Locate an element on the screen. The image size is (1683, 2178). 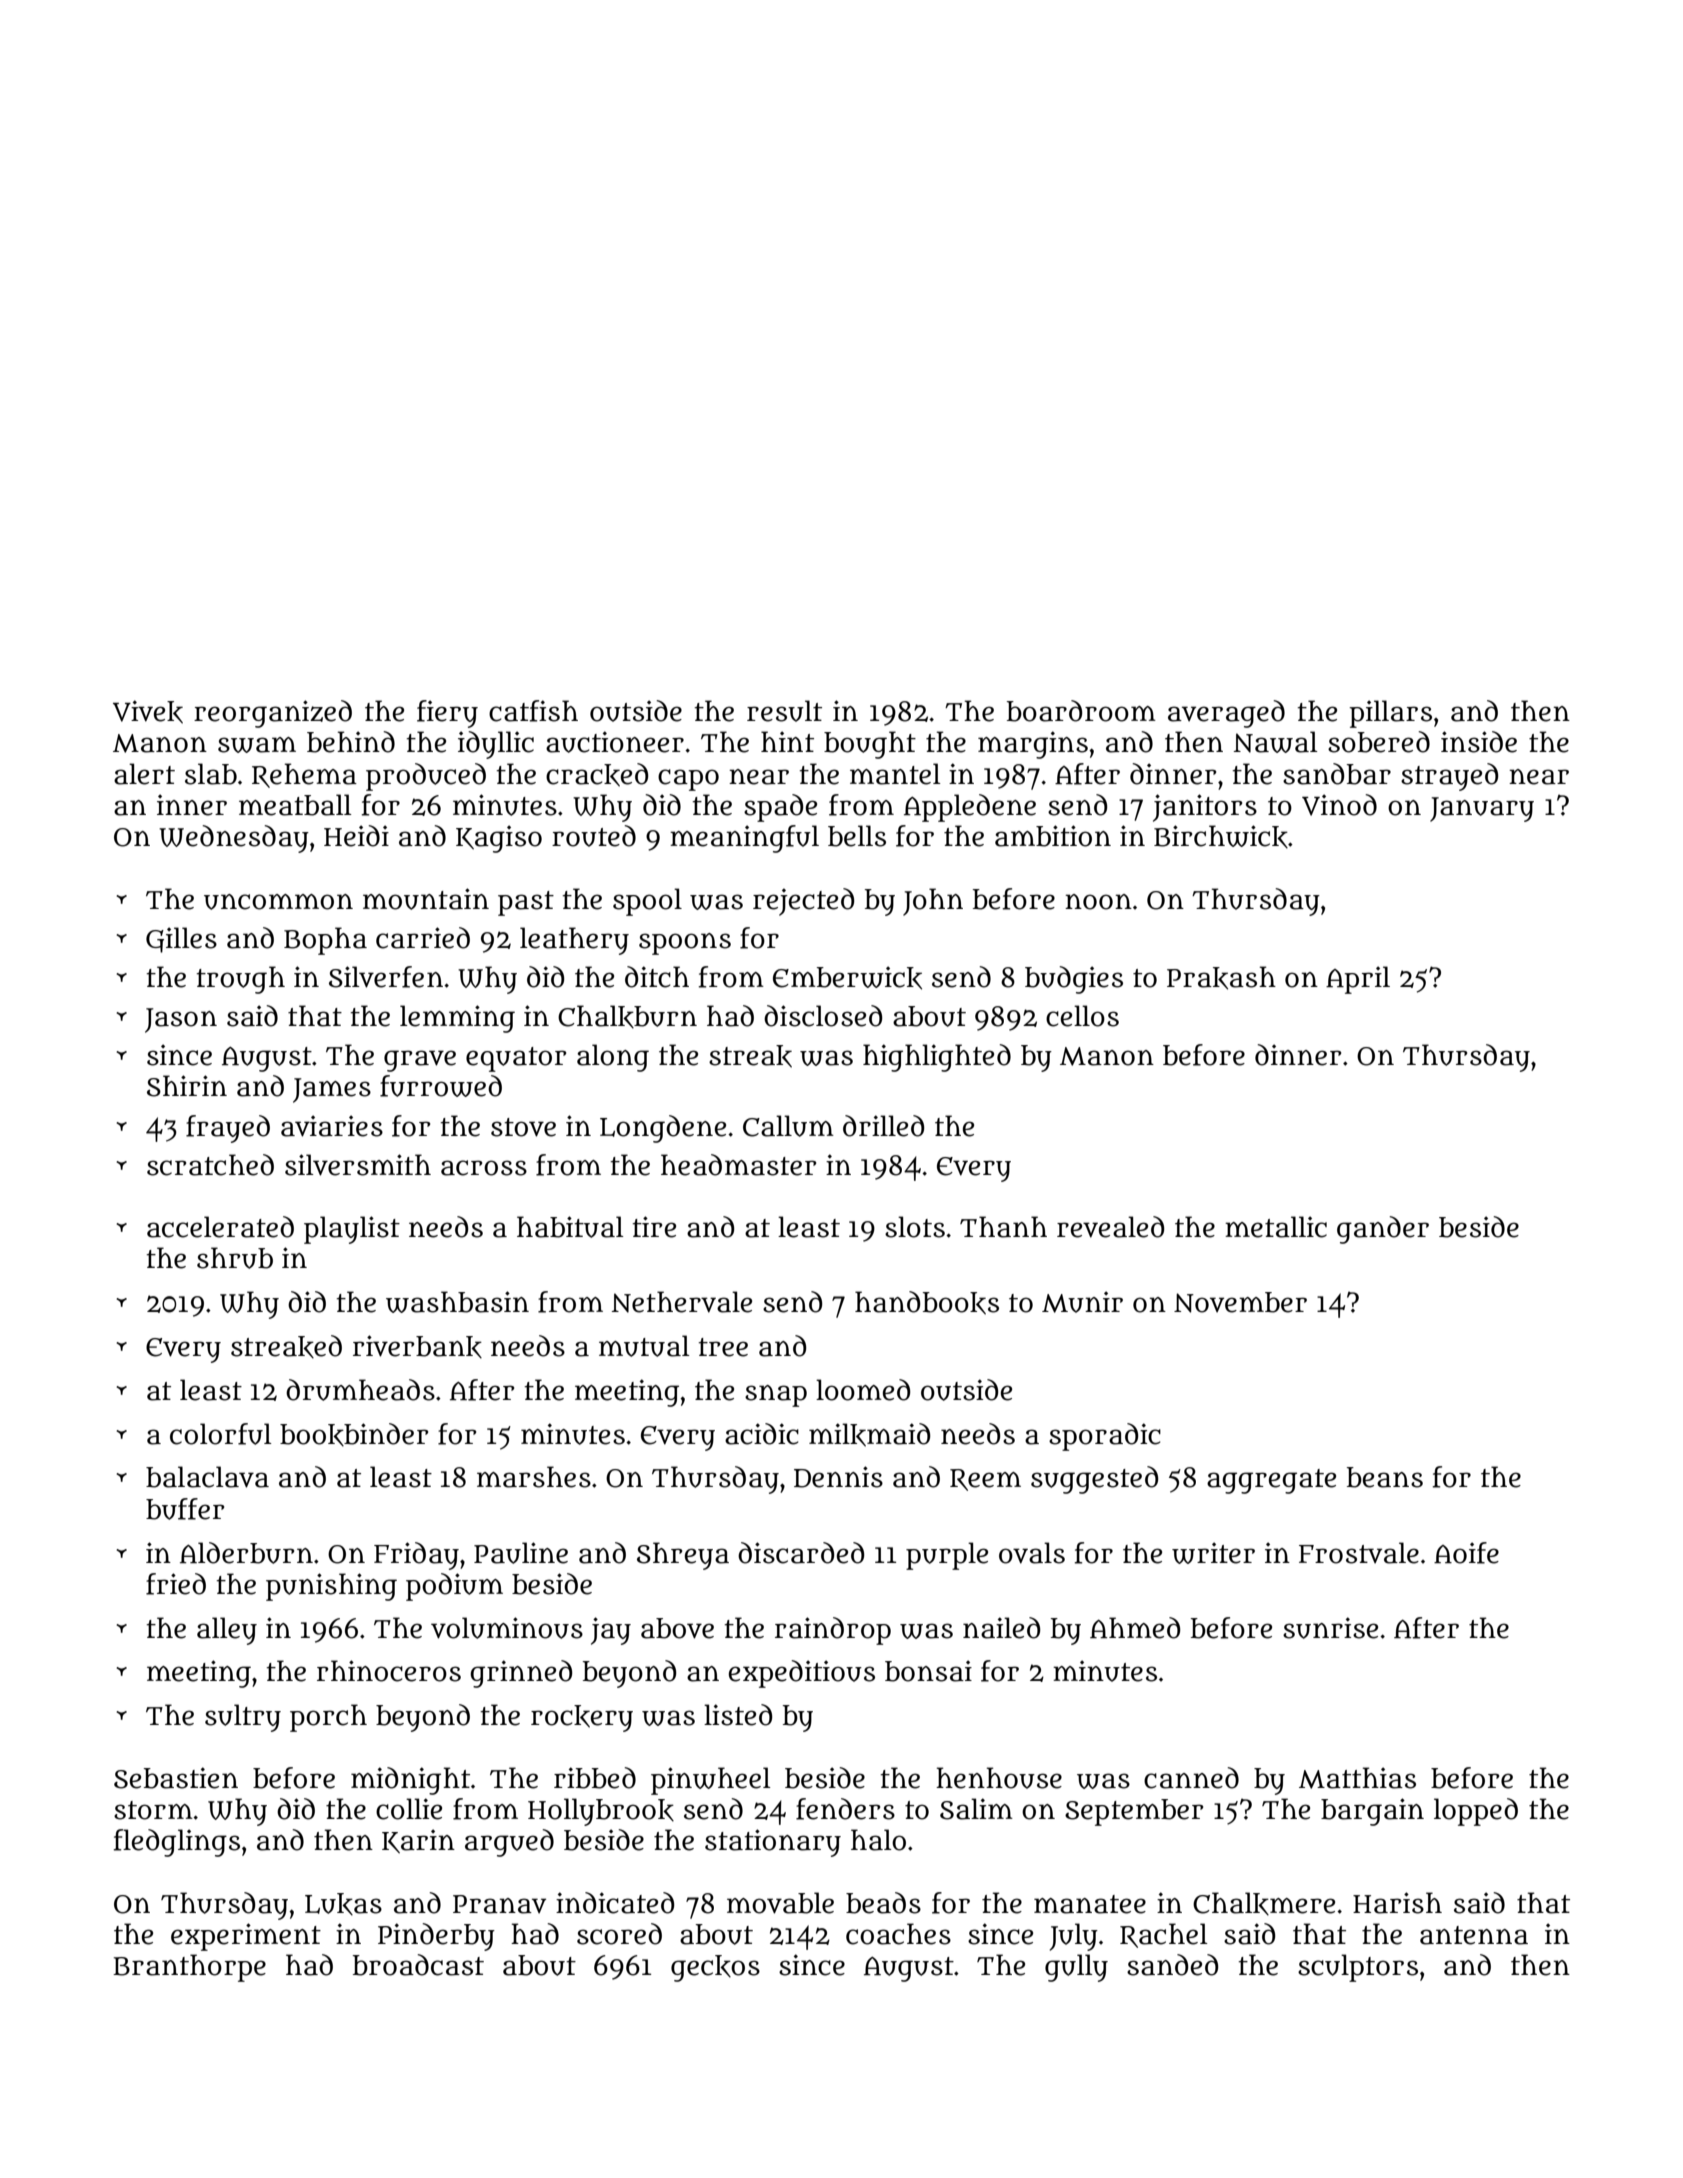
averaged is located at coordinates (1226, 714).
